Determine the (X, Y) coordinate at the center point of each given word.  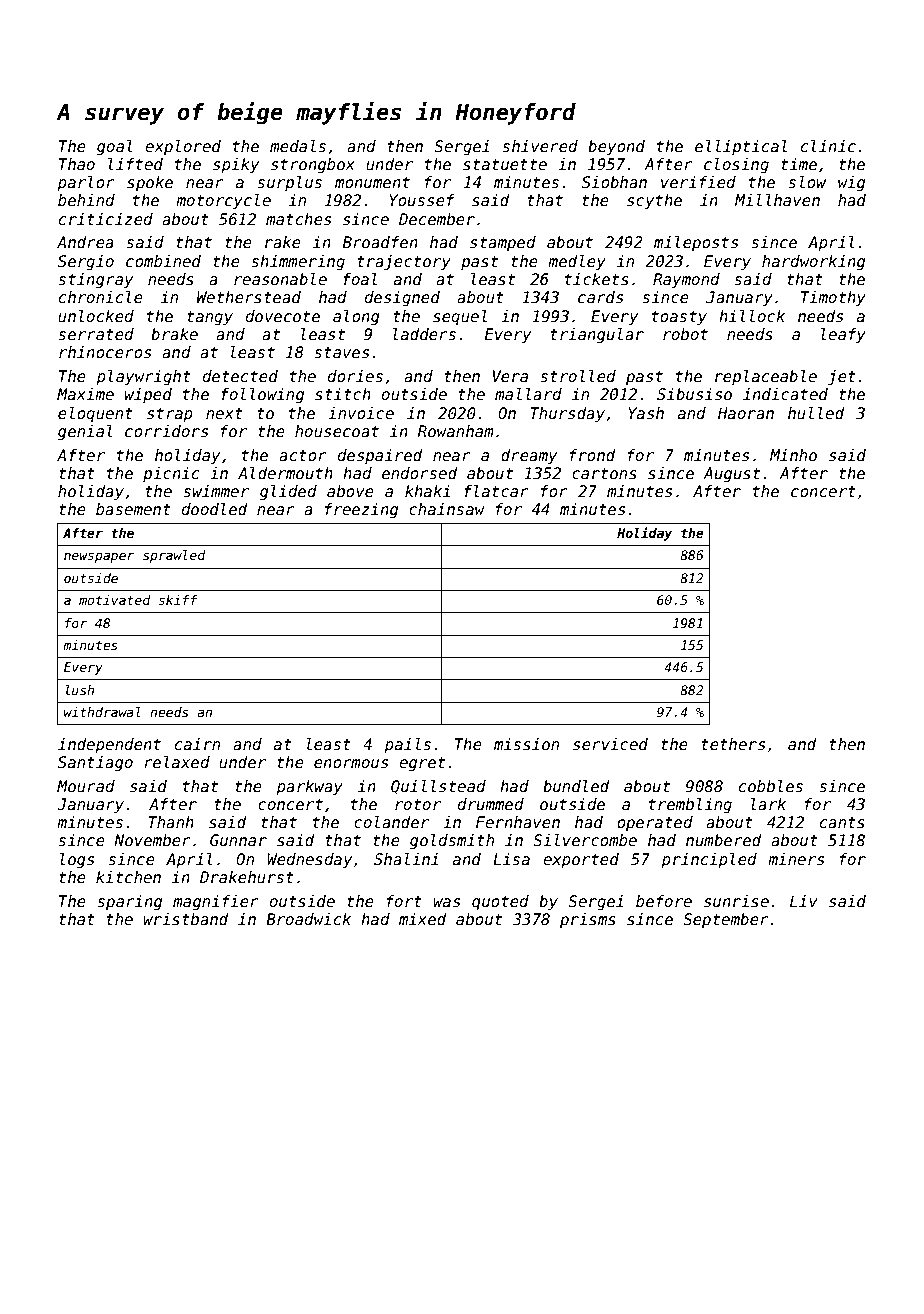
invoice (361, 413)
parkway (309, 787)
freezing (361, 510)
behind (86, 200)
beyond (616, 147)
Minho (793, 455)
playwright (143, 377)
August (731, 474)
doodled (215, 509)
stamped (503, 243)
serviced (610, 744)
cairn (197, 744)
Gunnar (238, 840)
